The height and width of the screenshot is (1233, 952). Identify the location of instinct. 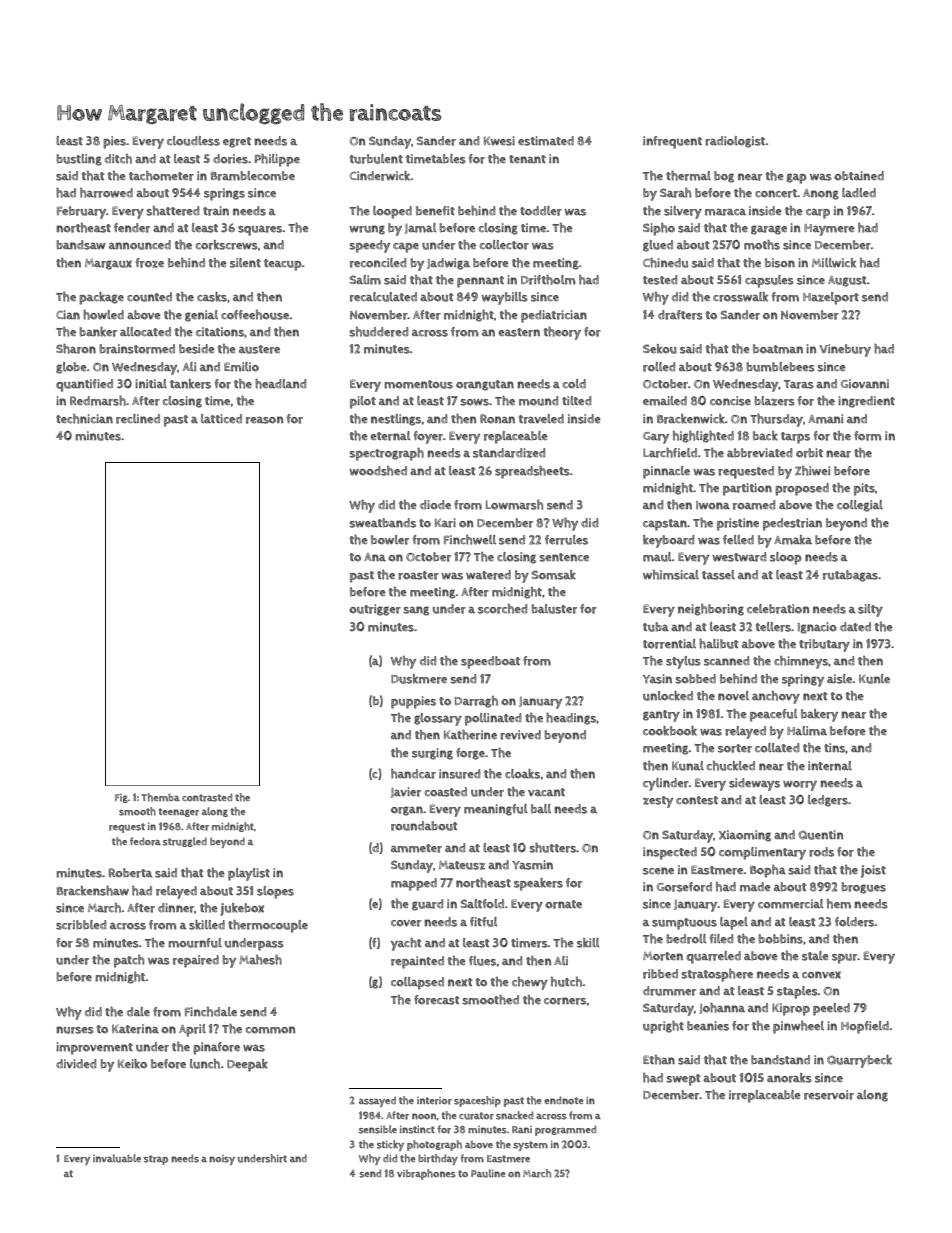
(417, 1129).
